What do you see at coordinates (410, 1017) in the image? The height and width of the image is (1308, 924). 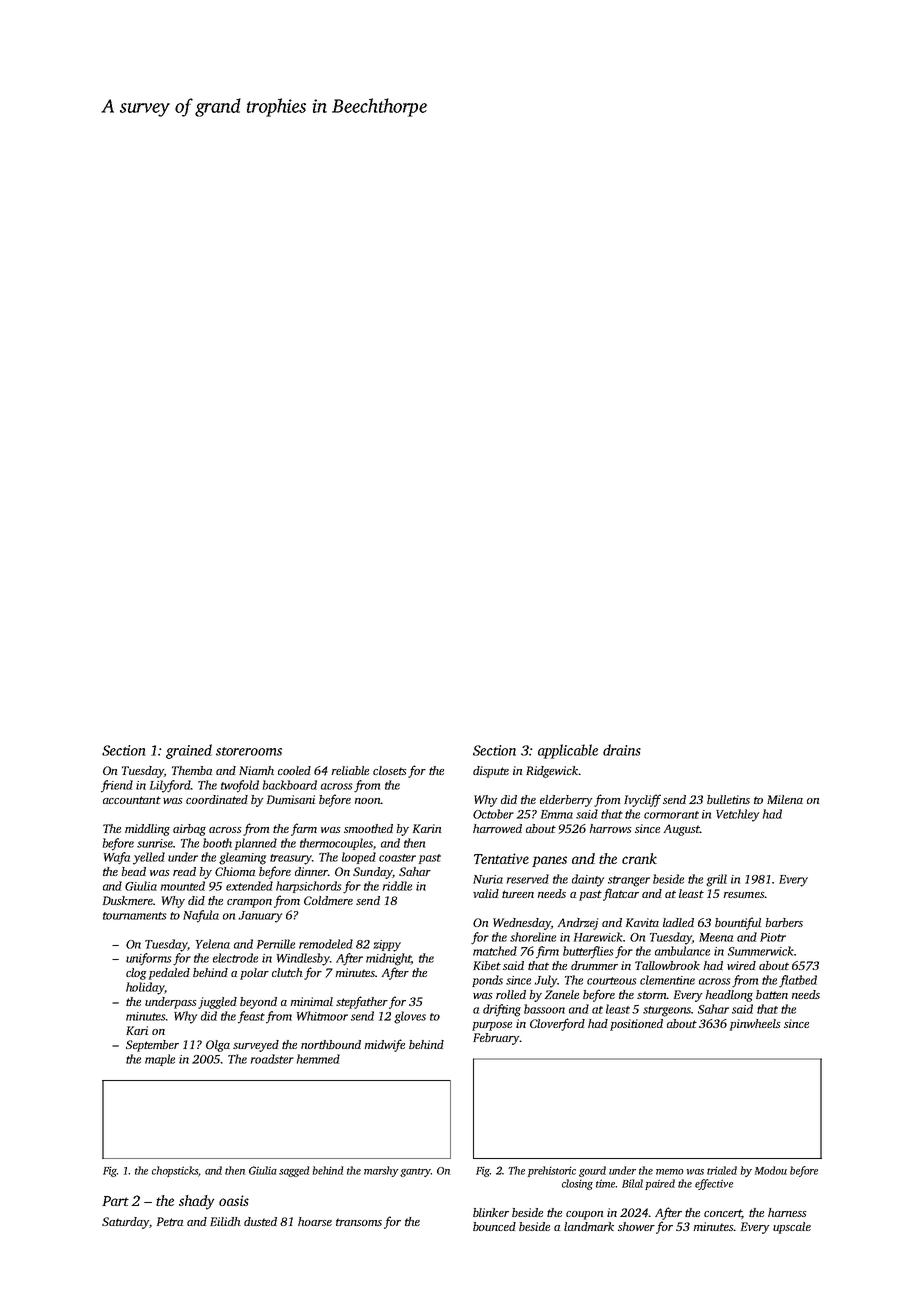 I see `gloves` at bounding box center [410, 1017].
